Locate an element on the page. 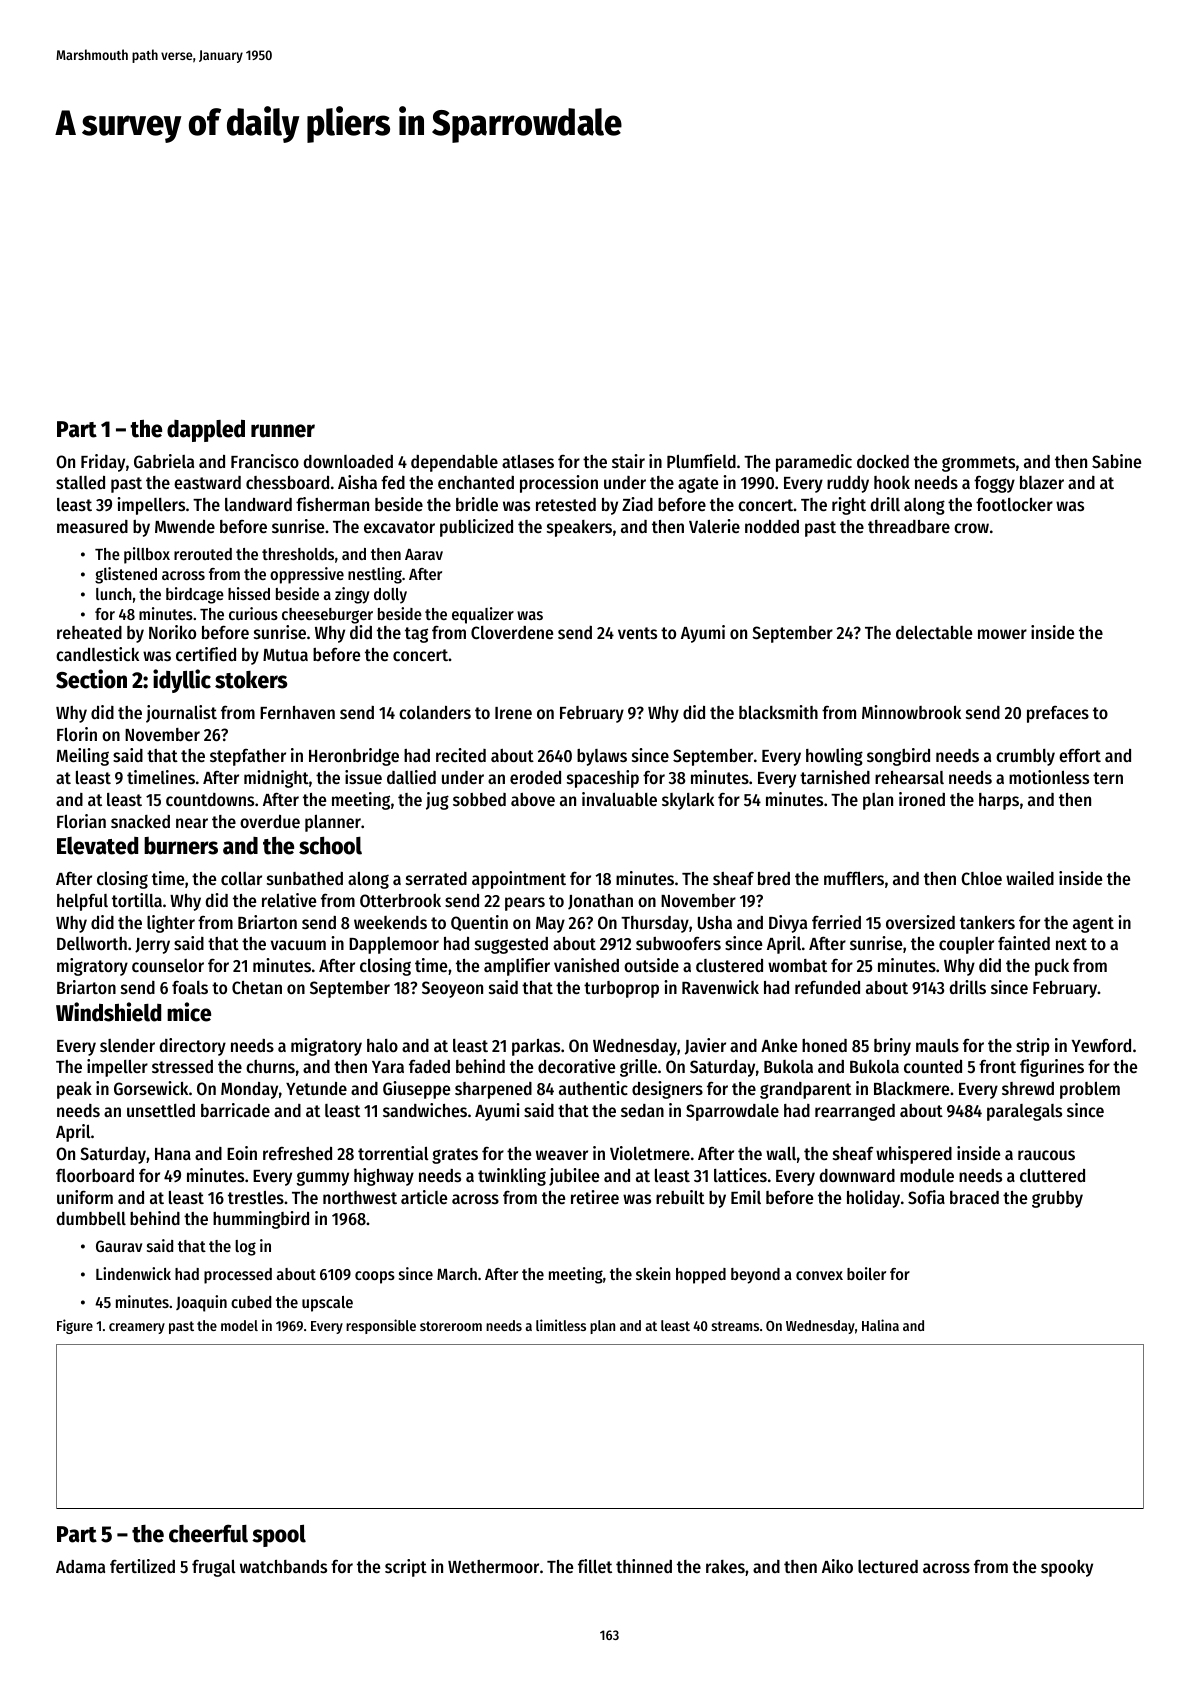 The image size is (1200, 1697). streams is located at coordinates (735, 1326).
